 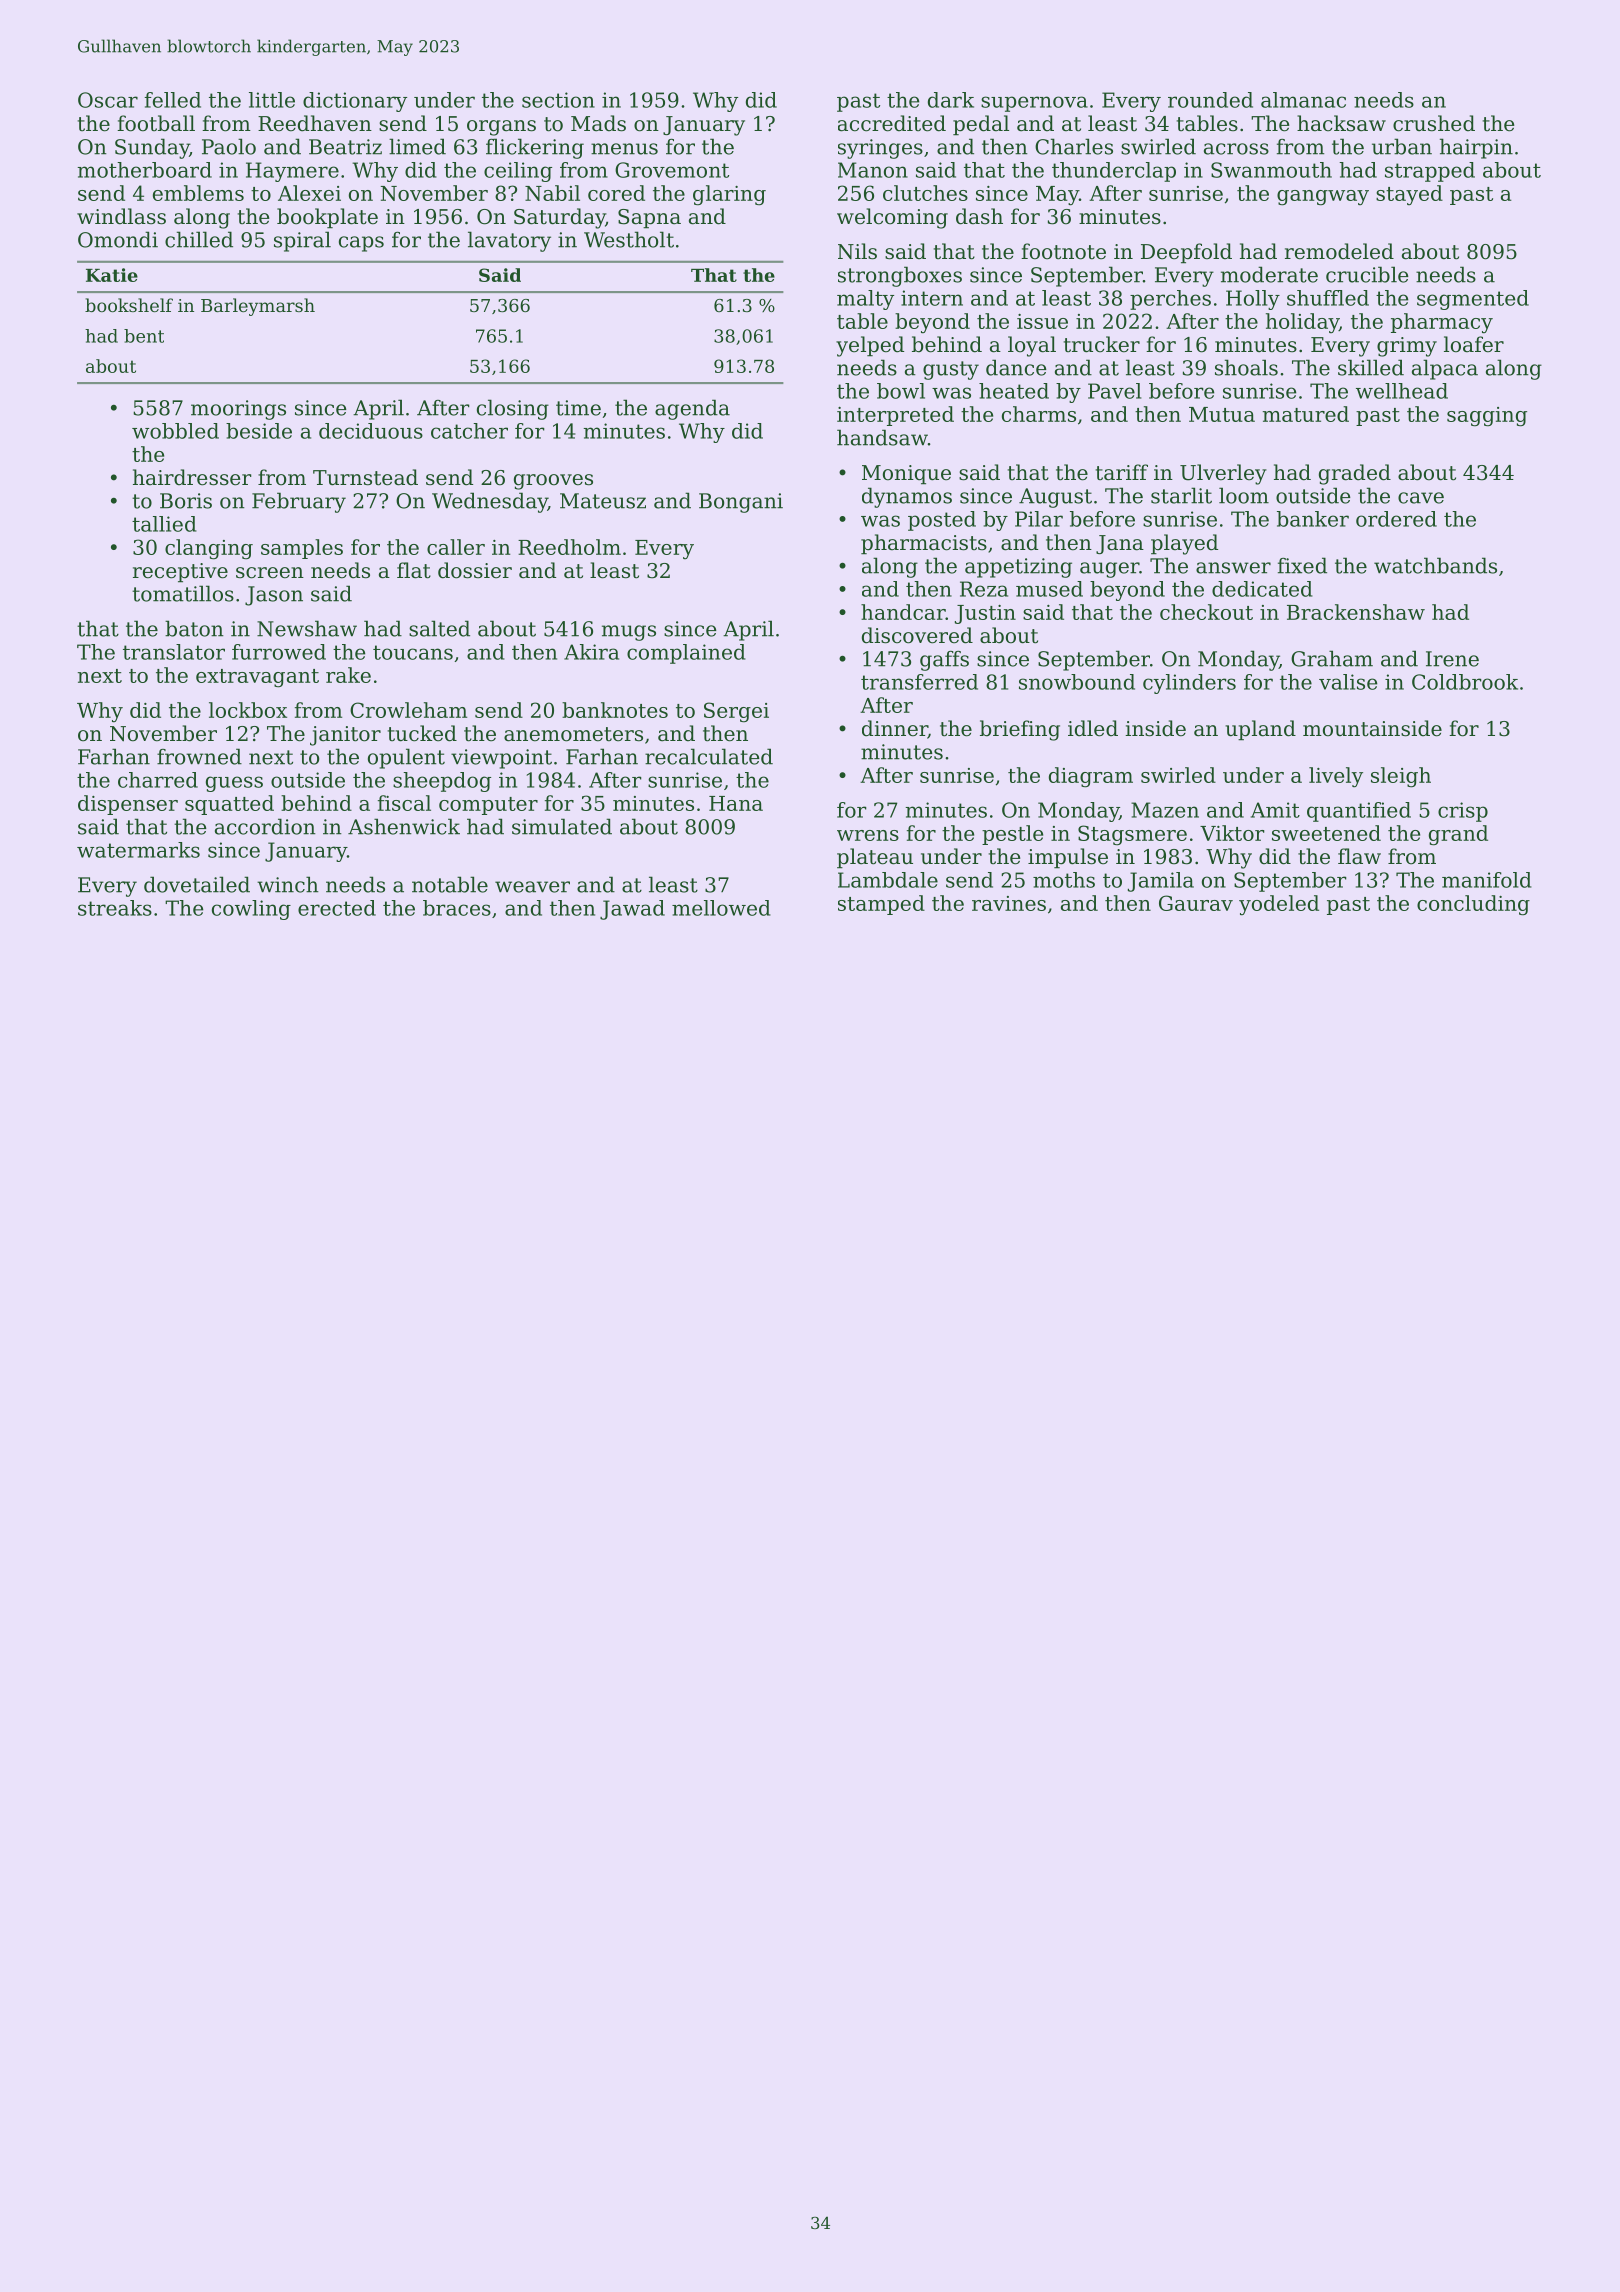 I want to click on Omondi, so click(x=118, y=239).
